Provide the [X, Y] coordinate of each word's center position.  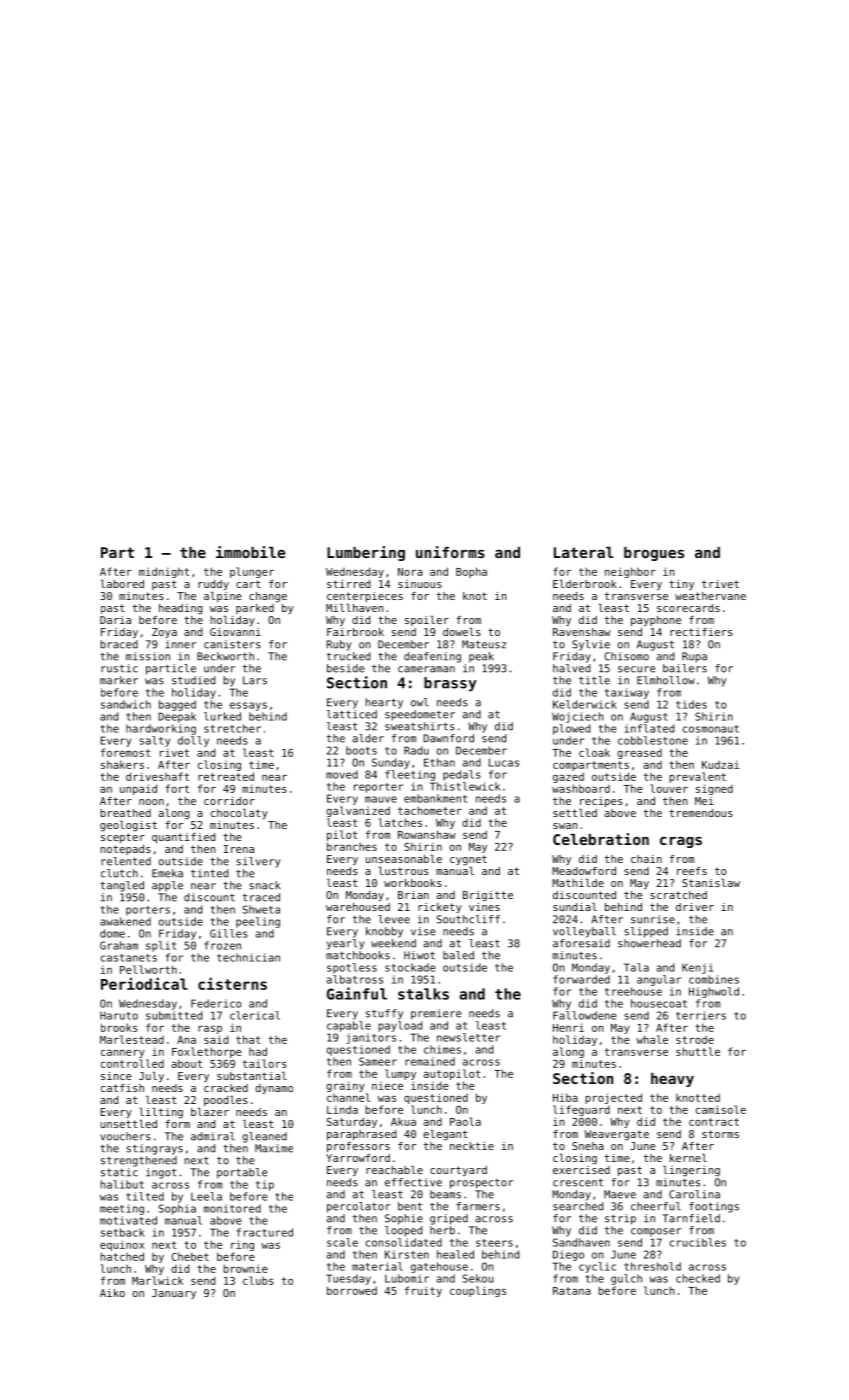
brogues [654, 554]
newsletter [468, 1037]
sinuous [420, 584]
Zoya [164, 633]
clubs [258, 1280]
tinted [209, 873]
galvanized [358, 811]
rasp [210, 1030]
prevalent [697, 777]
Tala [636, 967]
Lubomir [407, 1278]
